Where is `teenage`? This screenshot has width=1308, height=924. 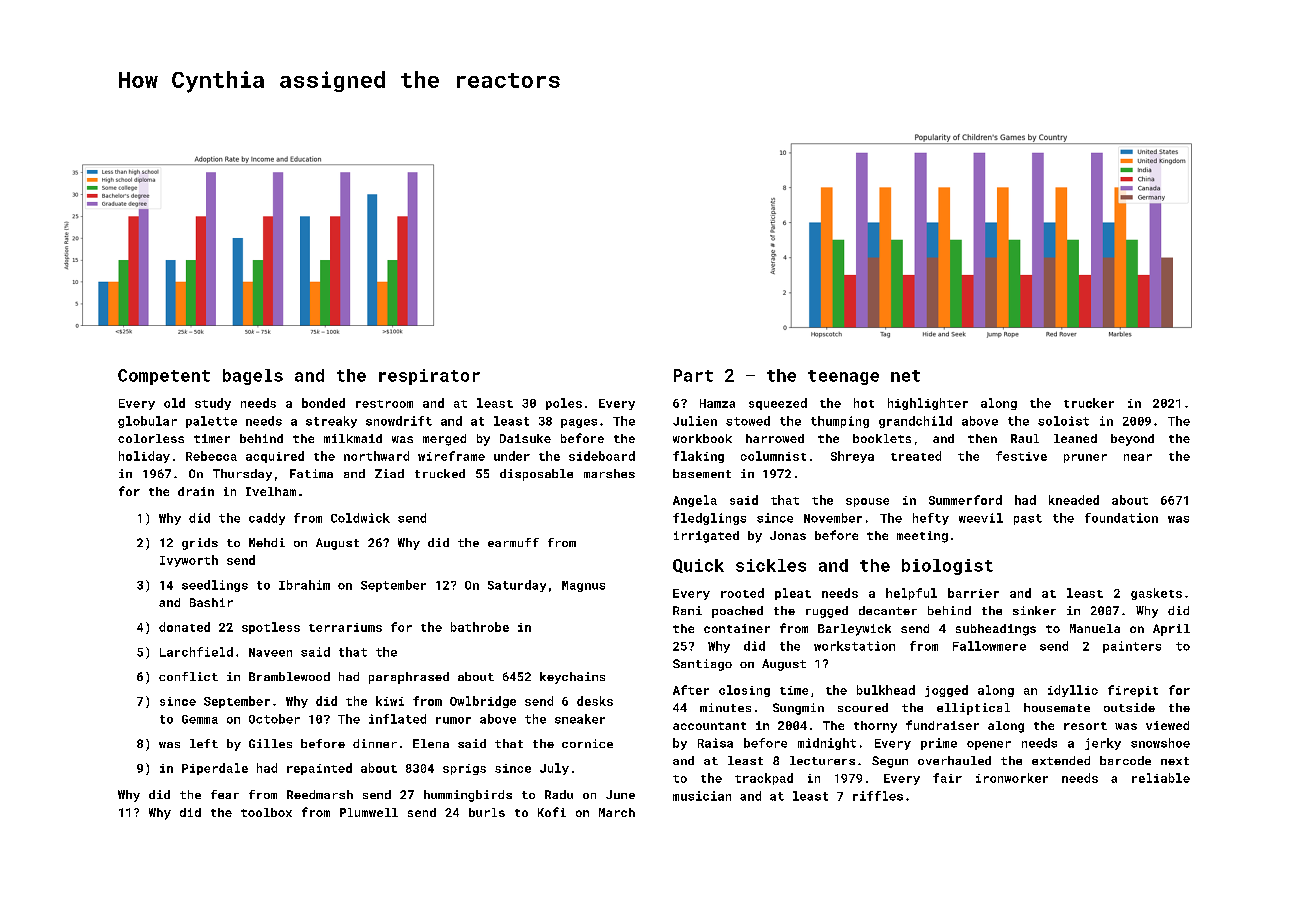
teenage is located at coordinates (843, 377).
